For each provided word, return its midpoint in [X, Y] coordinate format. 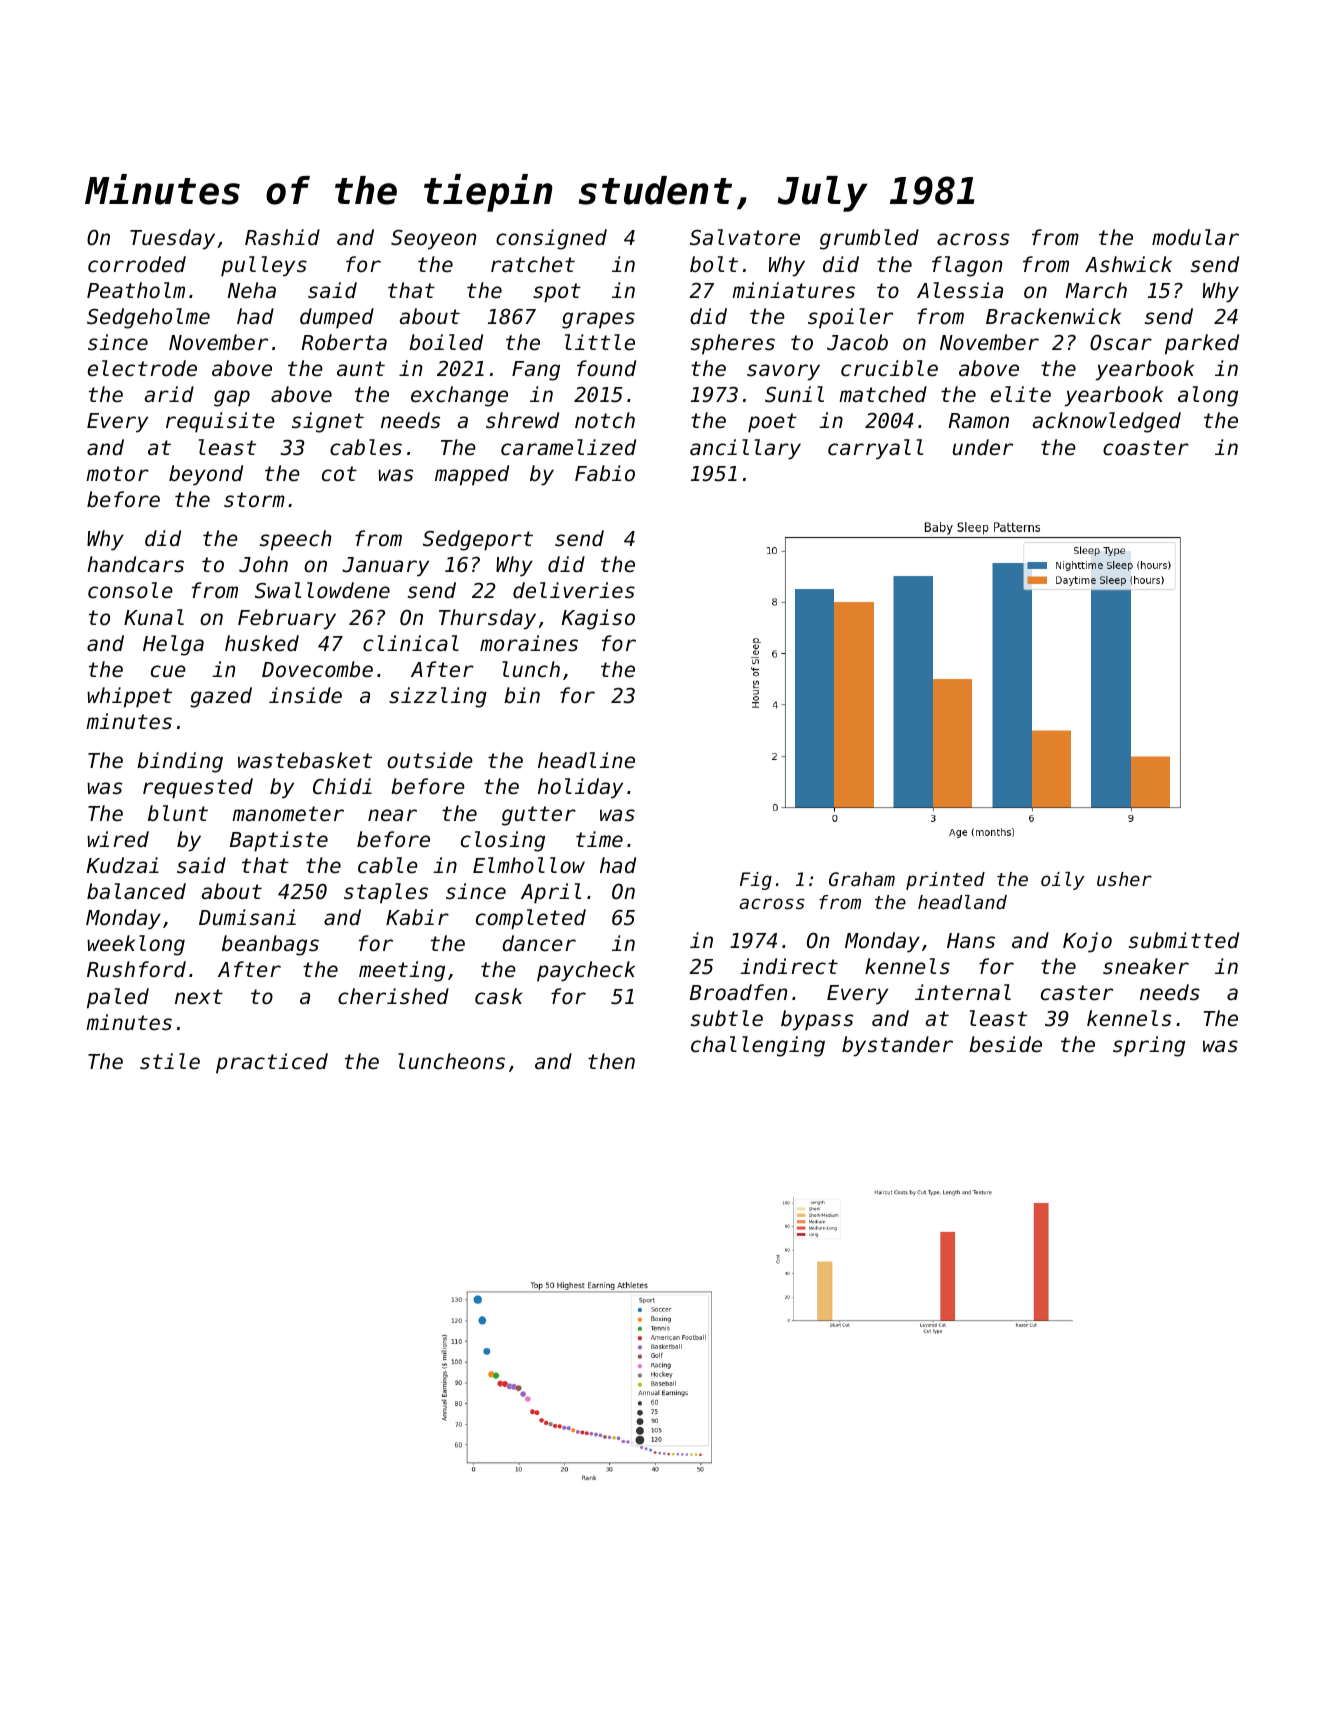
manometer [288, 814]
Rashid [282, 237]
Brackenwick [1053, 316]
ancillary [745, 449]
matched [883, 394]
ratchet [533, 264]
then [611, 1061]
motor [117, 474]
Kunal [154, 617]
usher [1124, 879]
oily [1062, 881]
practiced [272, 1063]
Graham [862, 879]
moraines [529, 643]
